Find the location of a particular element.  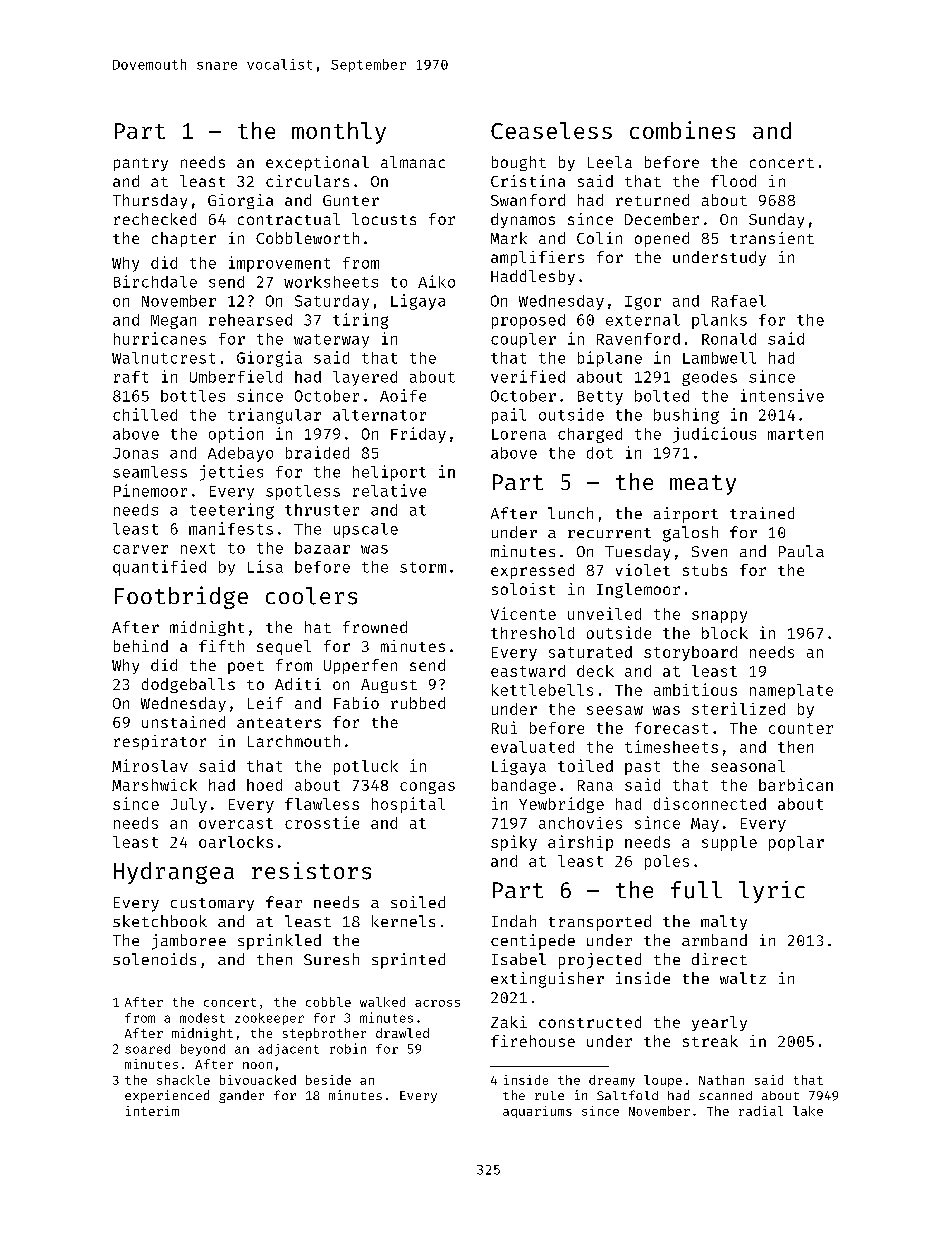

past is located at coordinates (642, 768).
